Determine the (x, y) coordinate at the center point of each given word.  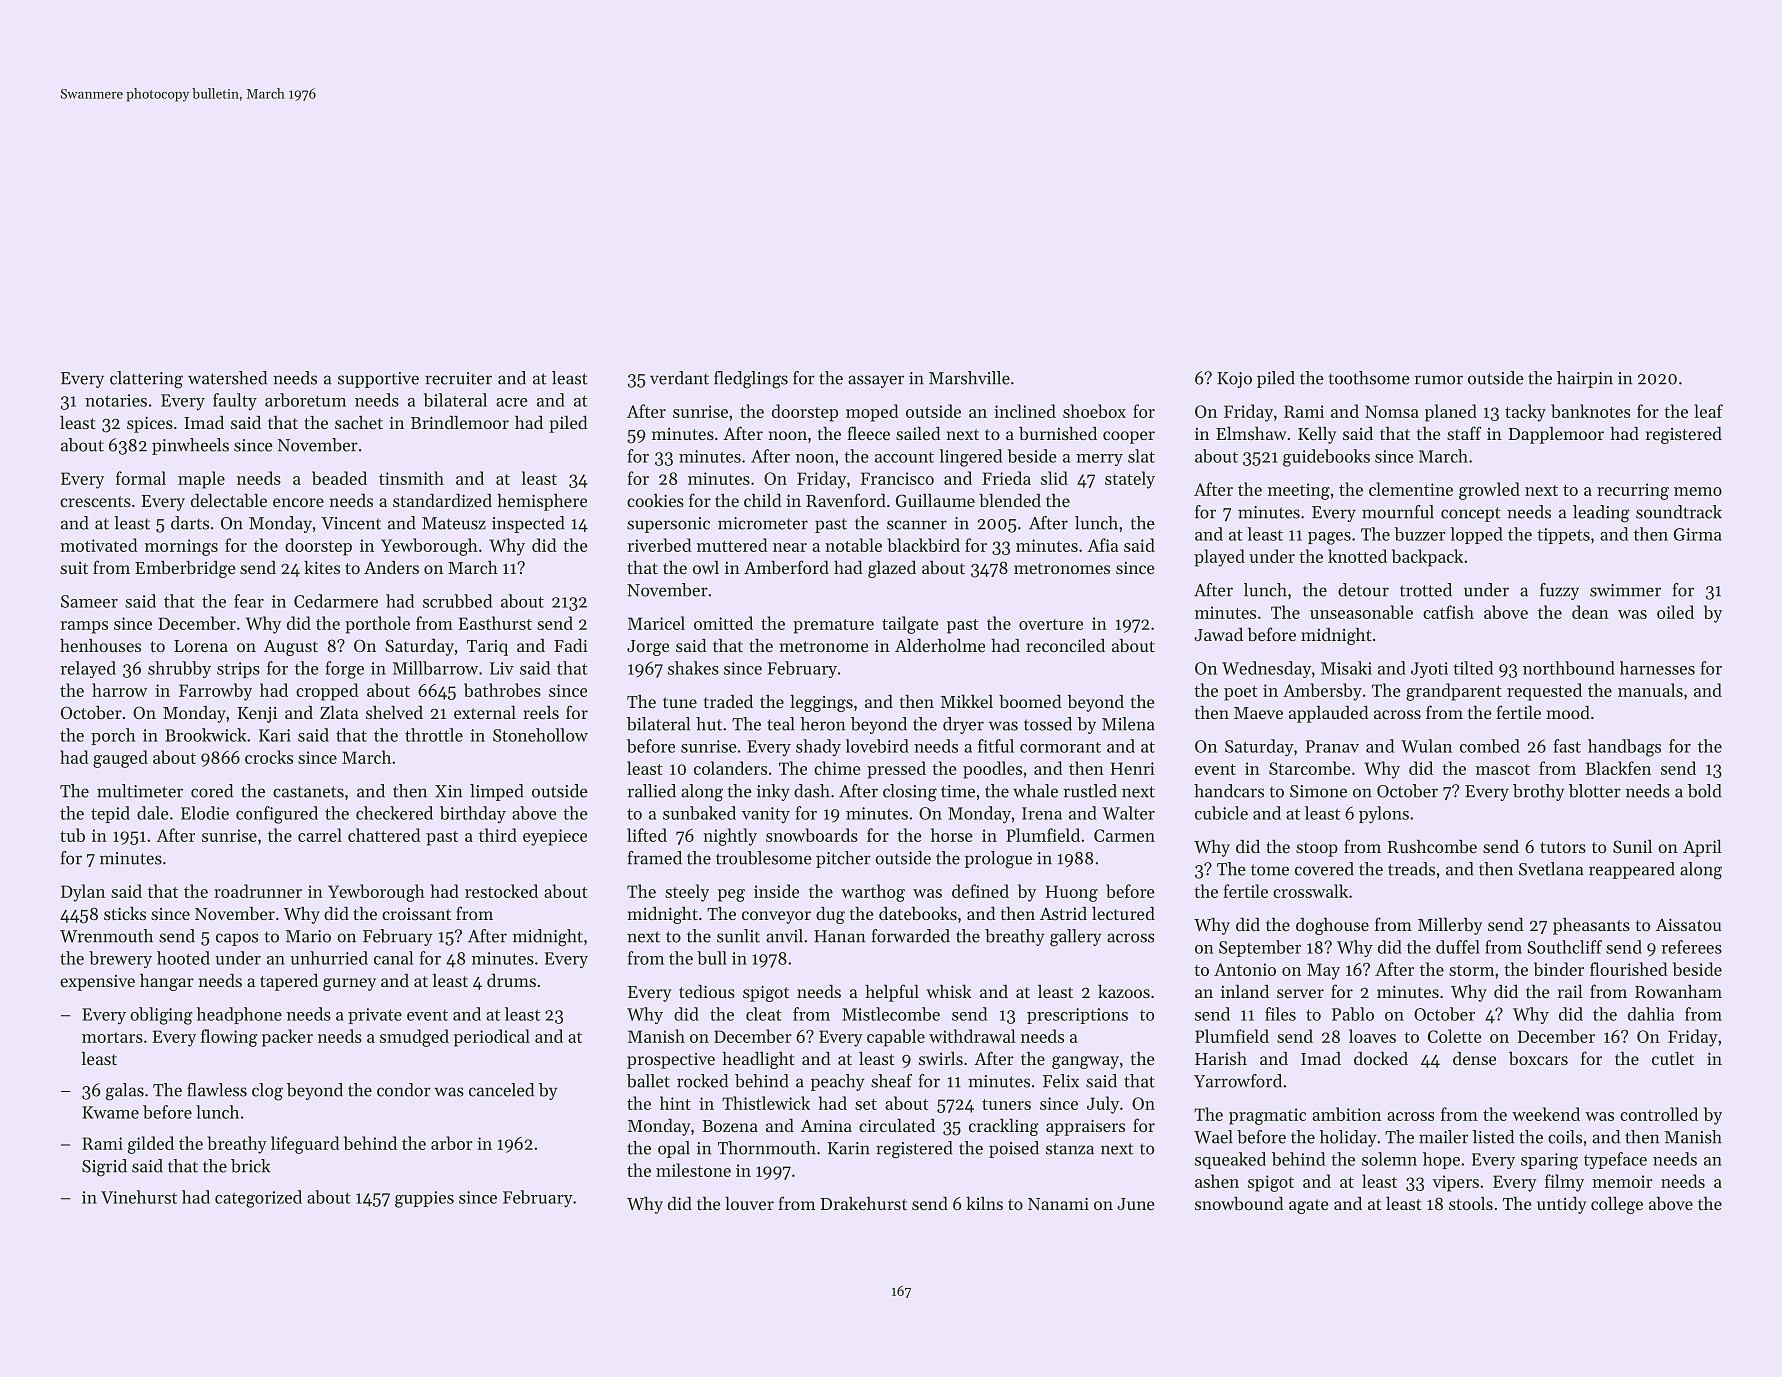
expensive (97, 983)
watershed (227, 378)
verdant (679, 378)
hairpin (1585, 379)
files (1280, 1014)
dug (830, 915)
